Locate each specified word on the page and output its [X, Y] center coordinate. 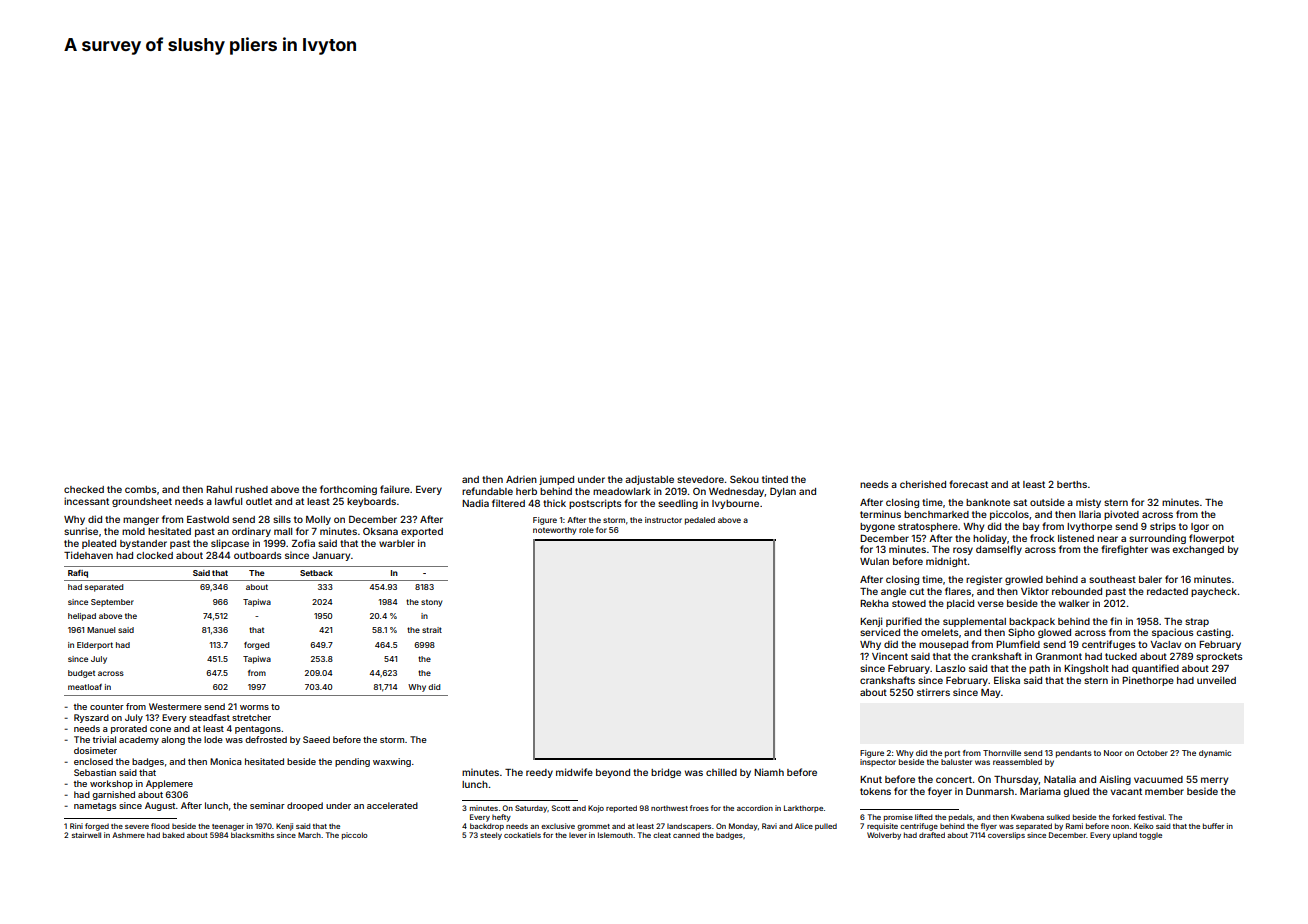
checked [84, 489]
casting [1213, 633]
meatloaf [85, 687]
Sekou [744, 479]
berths [1072, 484]
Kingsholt [1086, 669]
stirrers [933, 692]
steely [491, 836]
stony [432, 603]
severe [137, 827]
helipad [82, 617]
